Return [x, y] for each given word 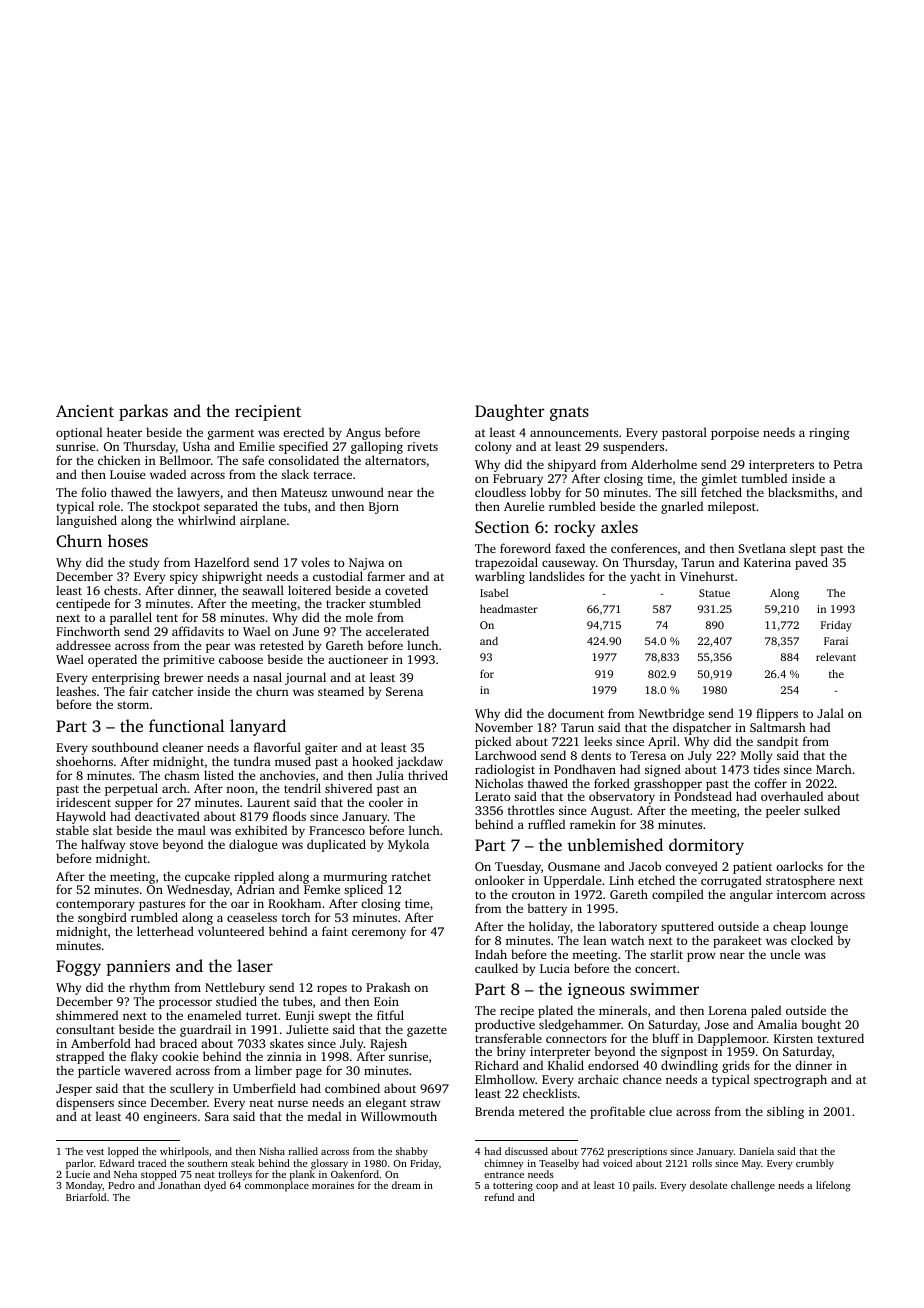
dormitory [706, 846]
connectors [576, 1039]
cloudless [500, 492]
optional [79, 433]
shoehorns [84, 761]
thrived [428, 775]
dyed [215, 1186]
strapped [80, 1058]
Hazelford [222, 562]
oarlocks [799, 866]
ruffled [546, 824]
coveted [406, 590]
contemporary [95, 905]
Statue [714, 593]
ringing [829, 434]
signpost [684, 1054]
